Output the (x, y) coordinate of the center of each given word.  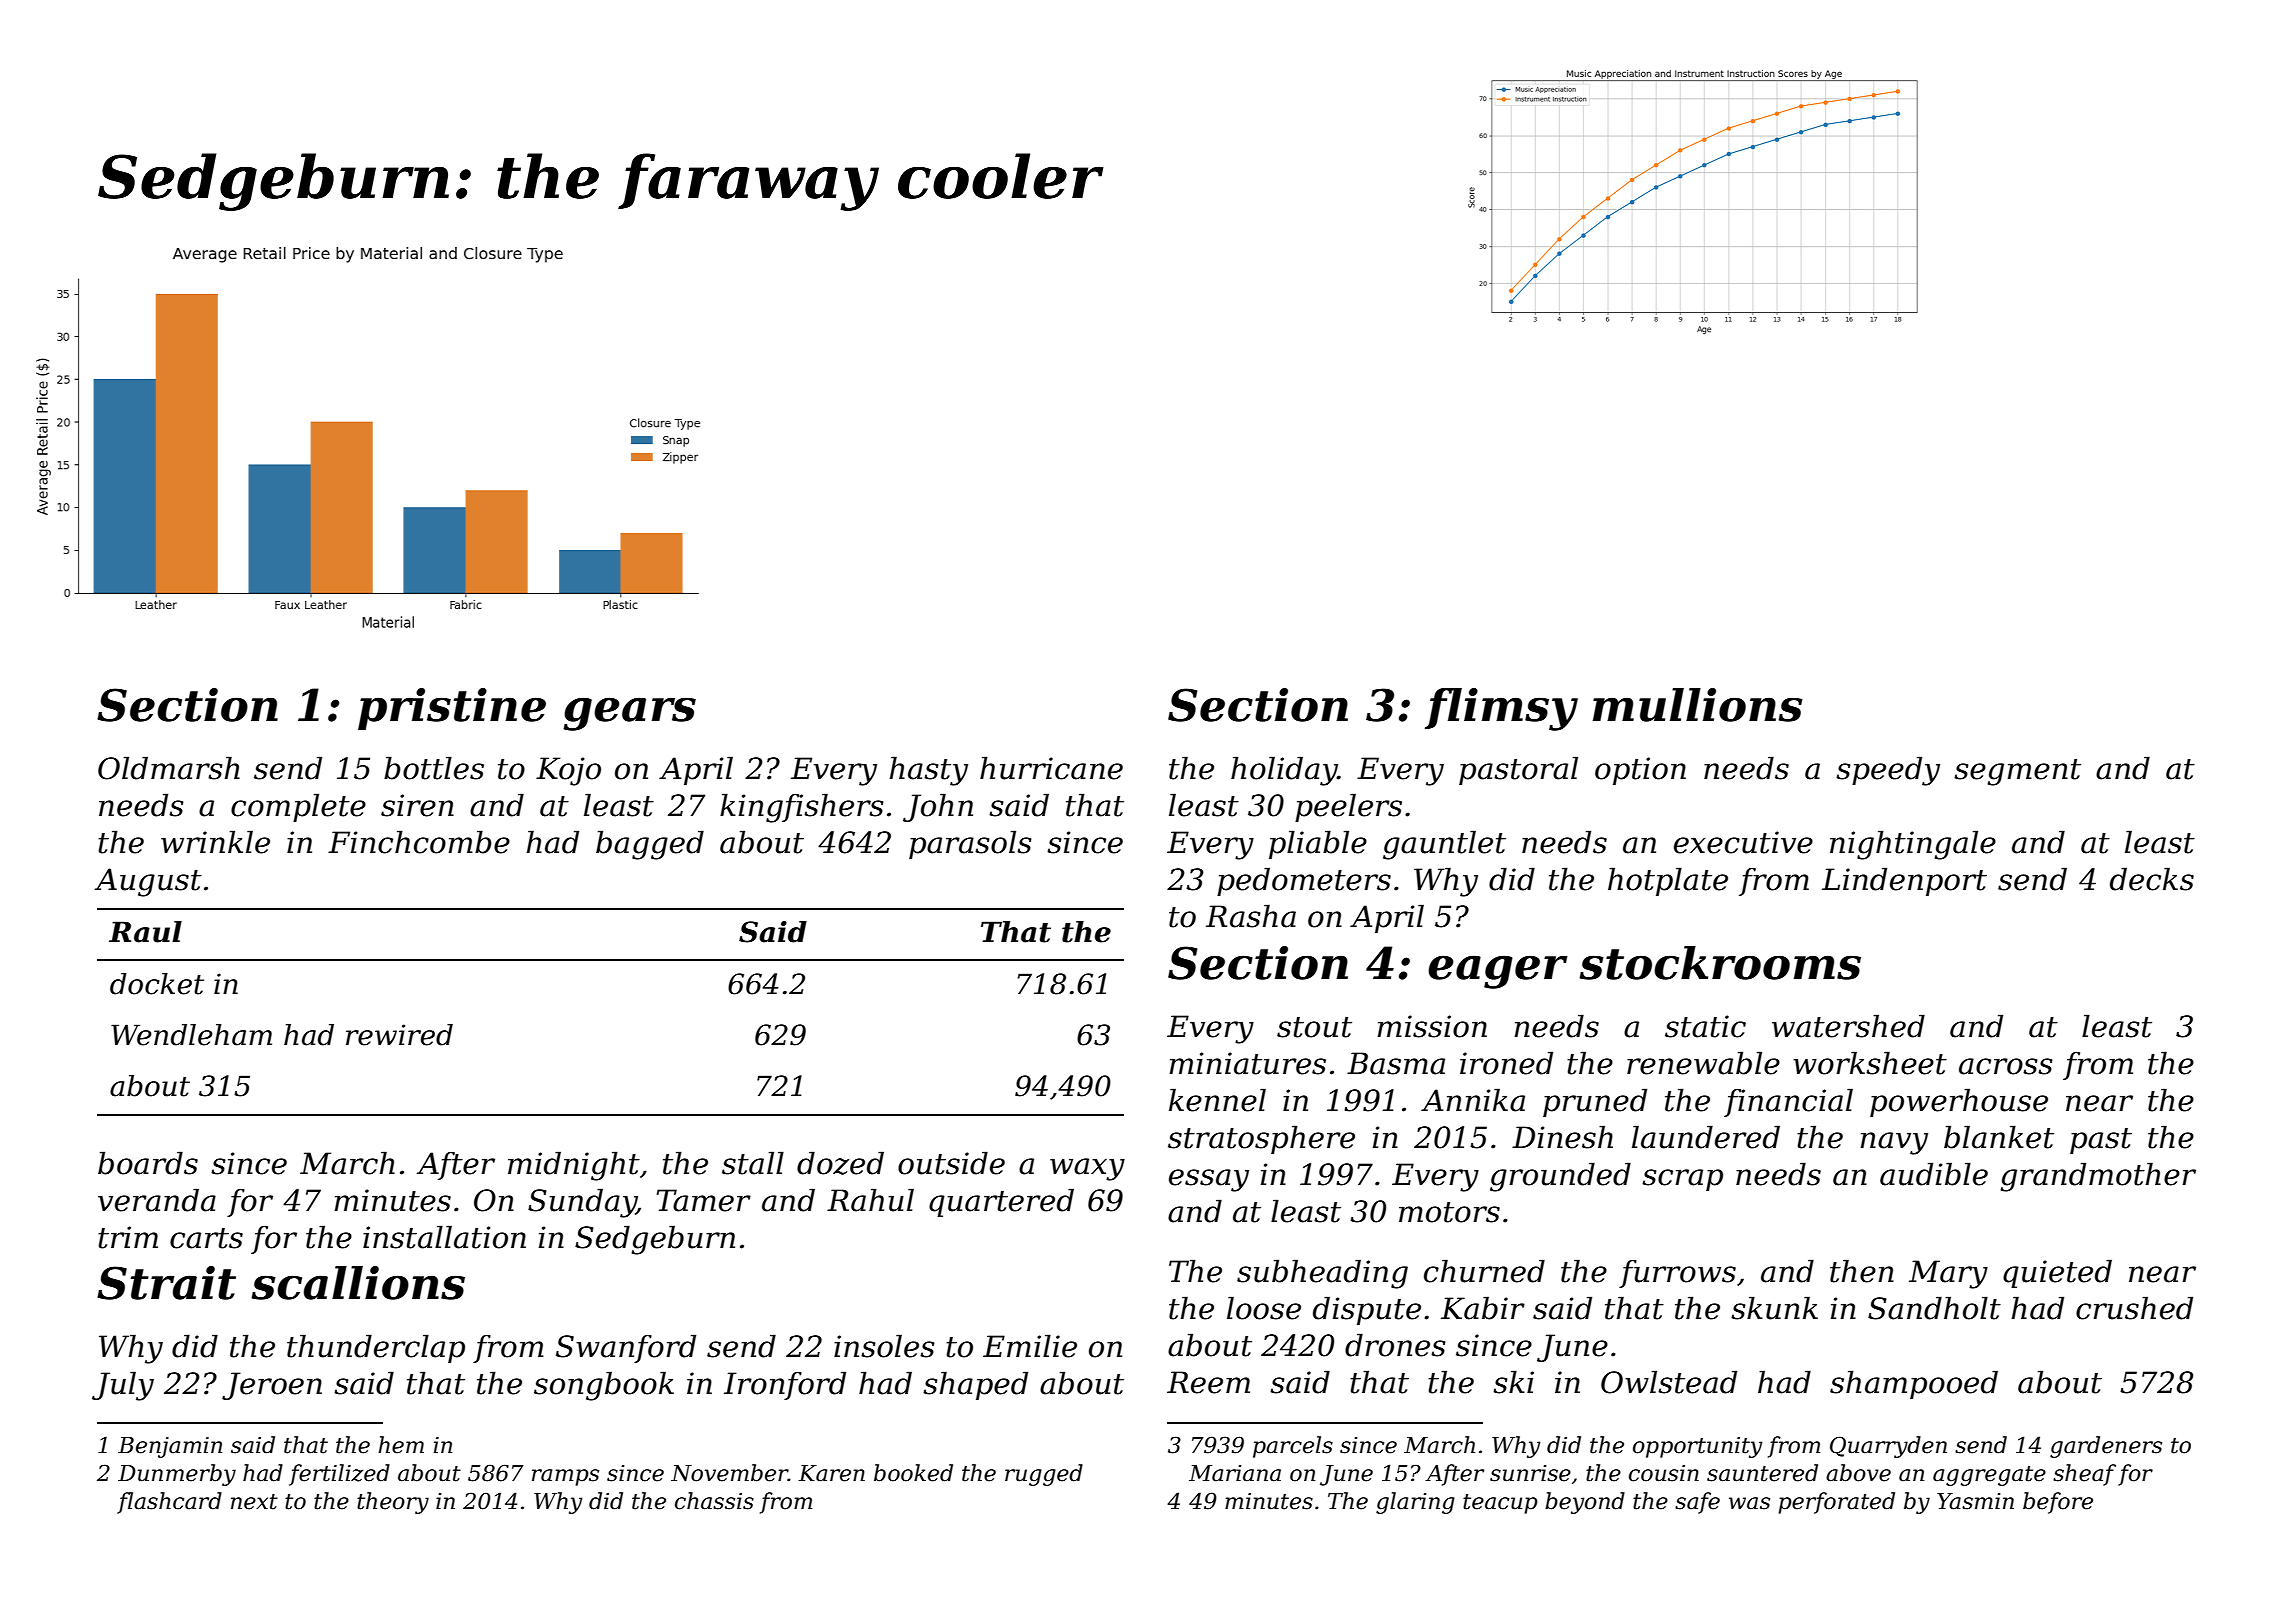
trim (128, 1237)
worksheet (1870, 1063)
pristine (452, 709)
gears (629, 714)
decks (2152, 879)
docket (157, 984)
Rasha (1251, 916)
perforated (1836, 1503)
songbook (604, 1386)
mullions (1698, 705)
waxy (1087, 1169)
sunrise (1530, 1473)
